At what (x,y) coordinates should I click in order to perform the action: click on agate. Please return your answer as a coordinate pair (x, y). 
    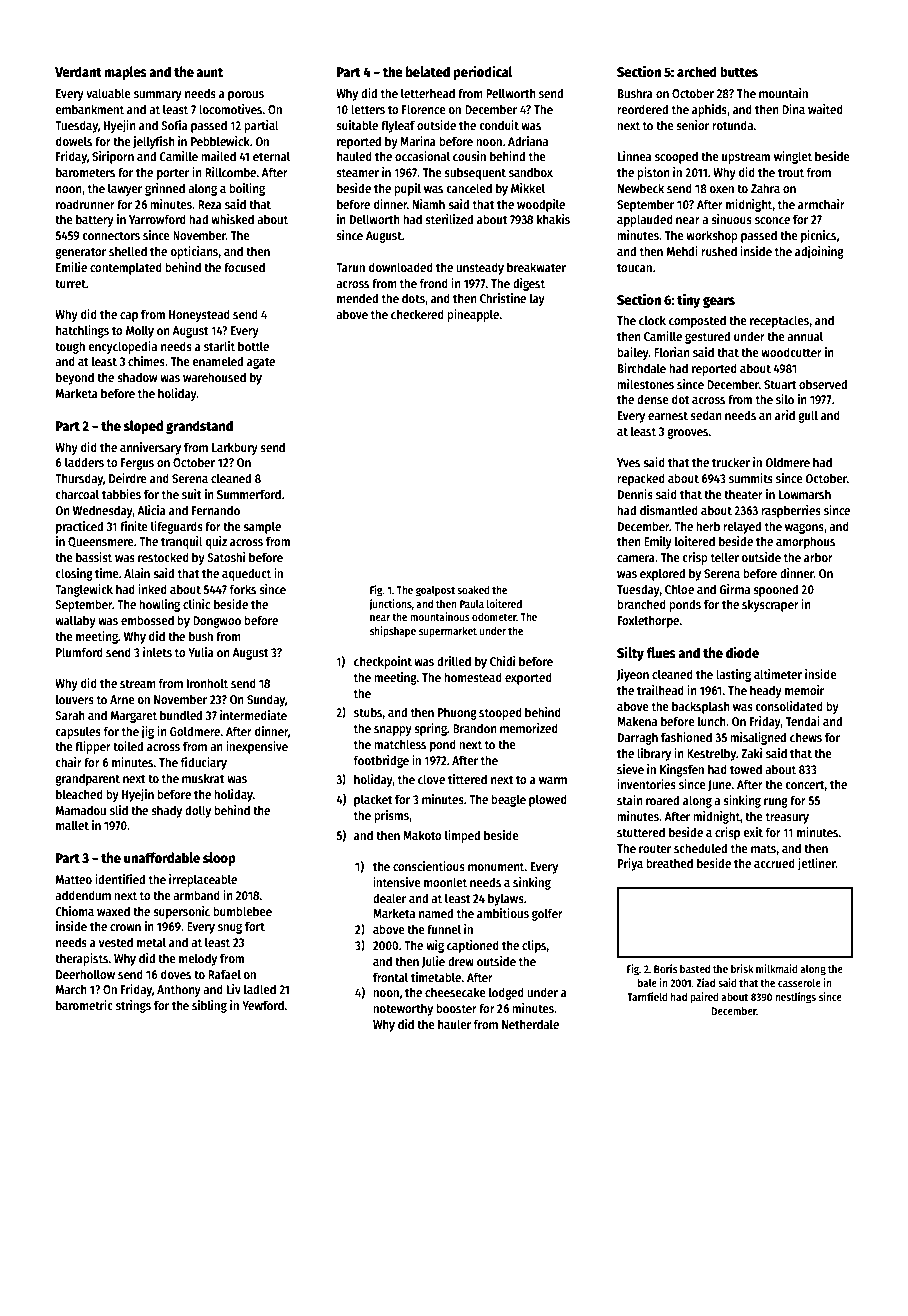
    Looking at the image, I should click on (261, 363).
